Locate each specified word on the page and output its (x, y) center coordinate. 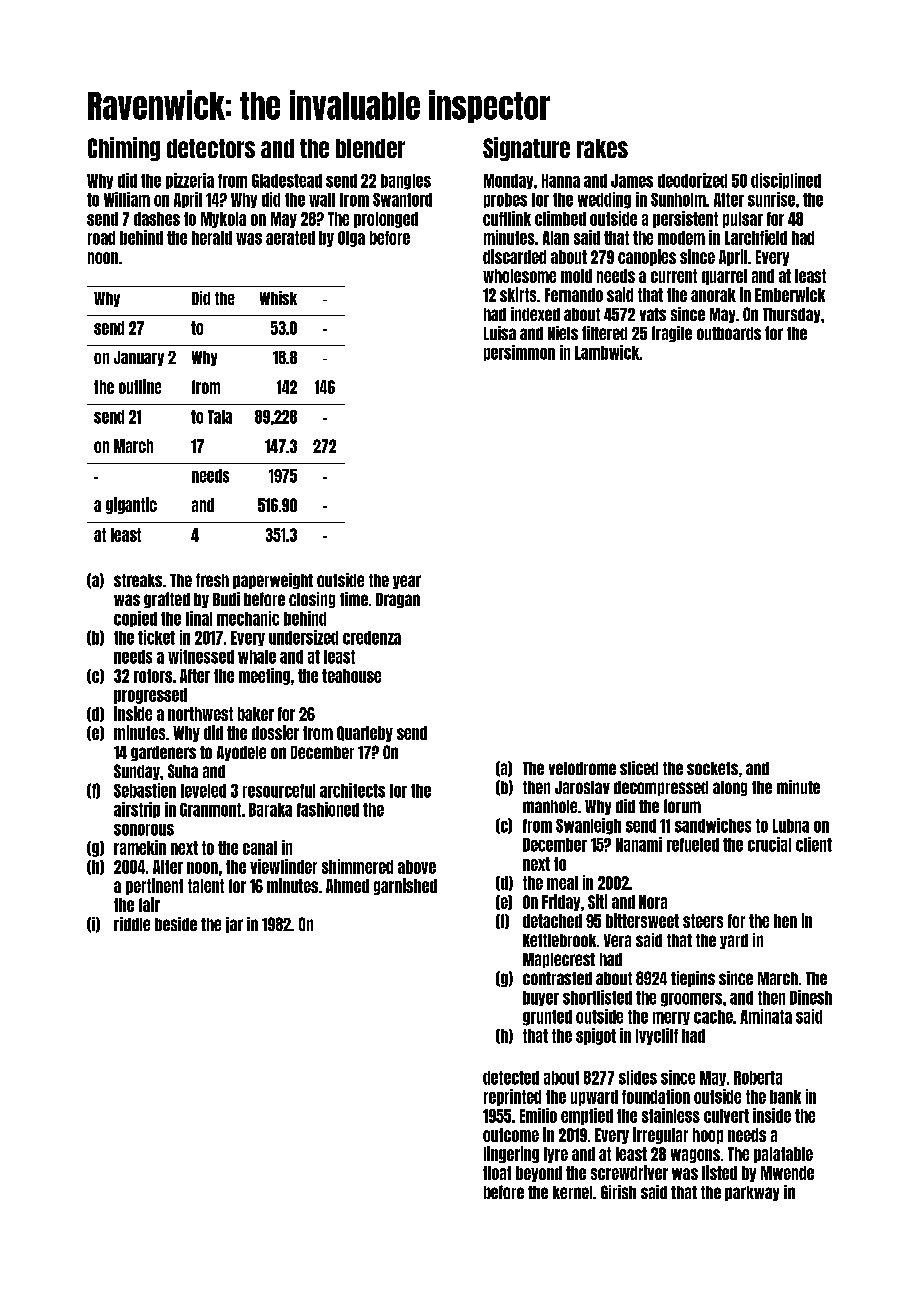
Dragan (398, 600)
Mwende (787, 1173)
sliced (639, 768)
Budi (226, 599)
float (497, 1173)
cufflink (507, 218)
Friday (561, 902)
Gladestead (287, 181)
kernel (572, 1192)
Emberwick (790, 294)
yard (734, 941)
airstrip (137, 810)
